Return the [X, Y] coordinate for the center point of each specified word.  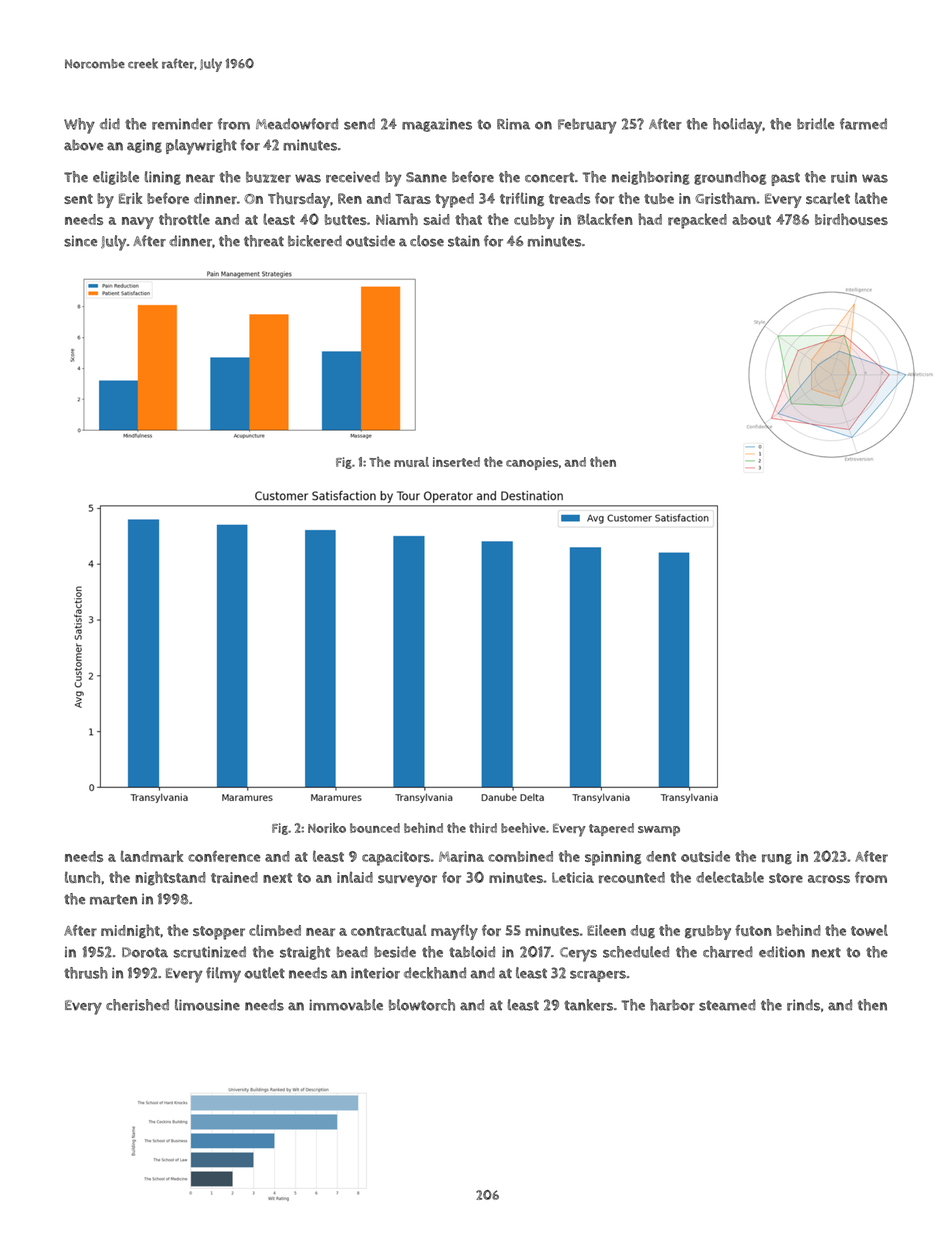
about [751, 219]
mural [411, 462]
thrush [86, 973]
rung [777, 859]
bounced [375, 828]
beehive [523, 828]
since [80, 241]
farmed [863, 124]
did [110, 123]
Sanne [426, 177]
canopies [532, 463]
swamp [659, 831]
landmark [152, 856]
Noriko [327, 828]
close [427, 241]
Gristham [725, 198]
